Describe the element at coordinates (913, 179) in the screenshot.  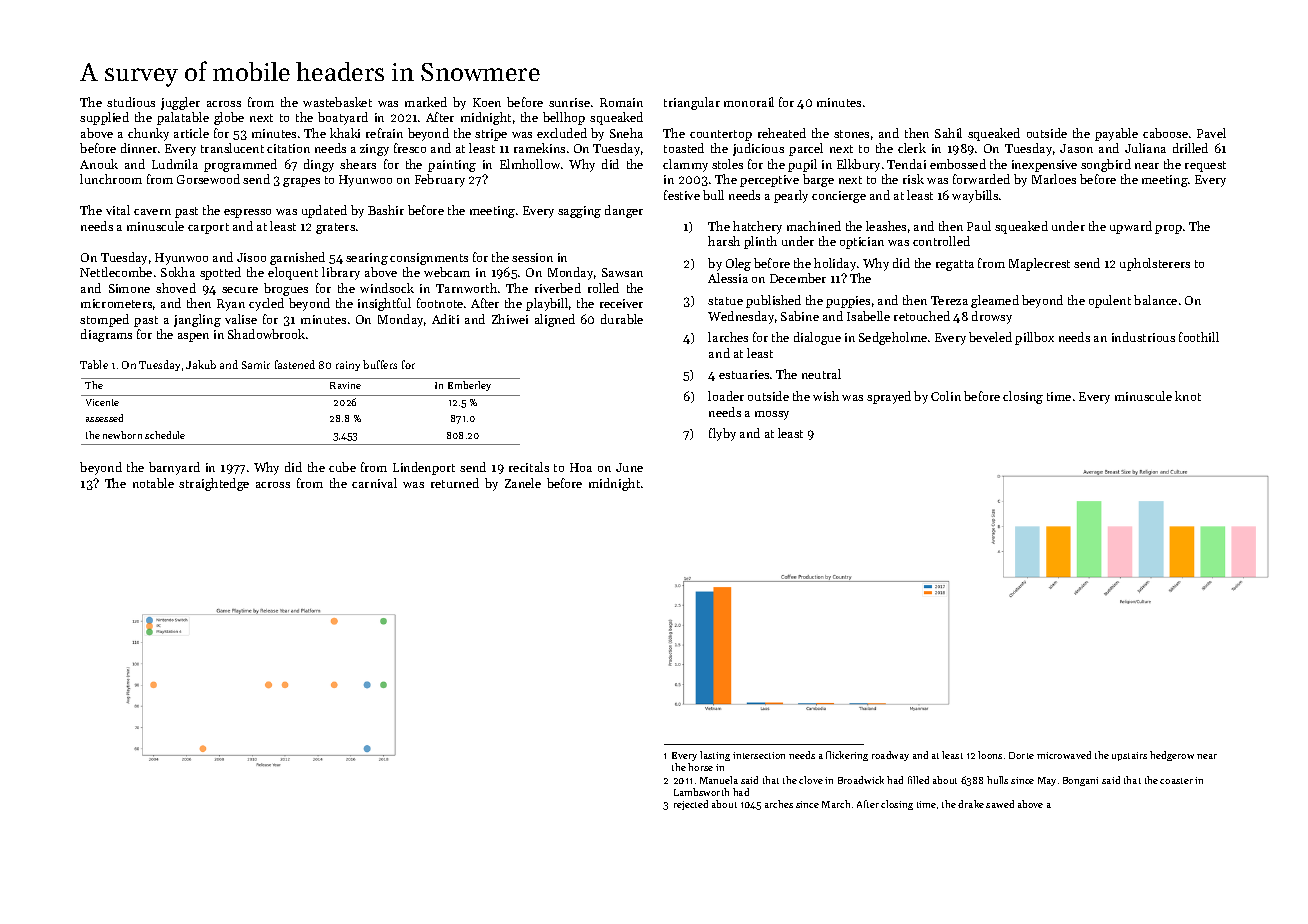
I see `risk` at that location.
